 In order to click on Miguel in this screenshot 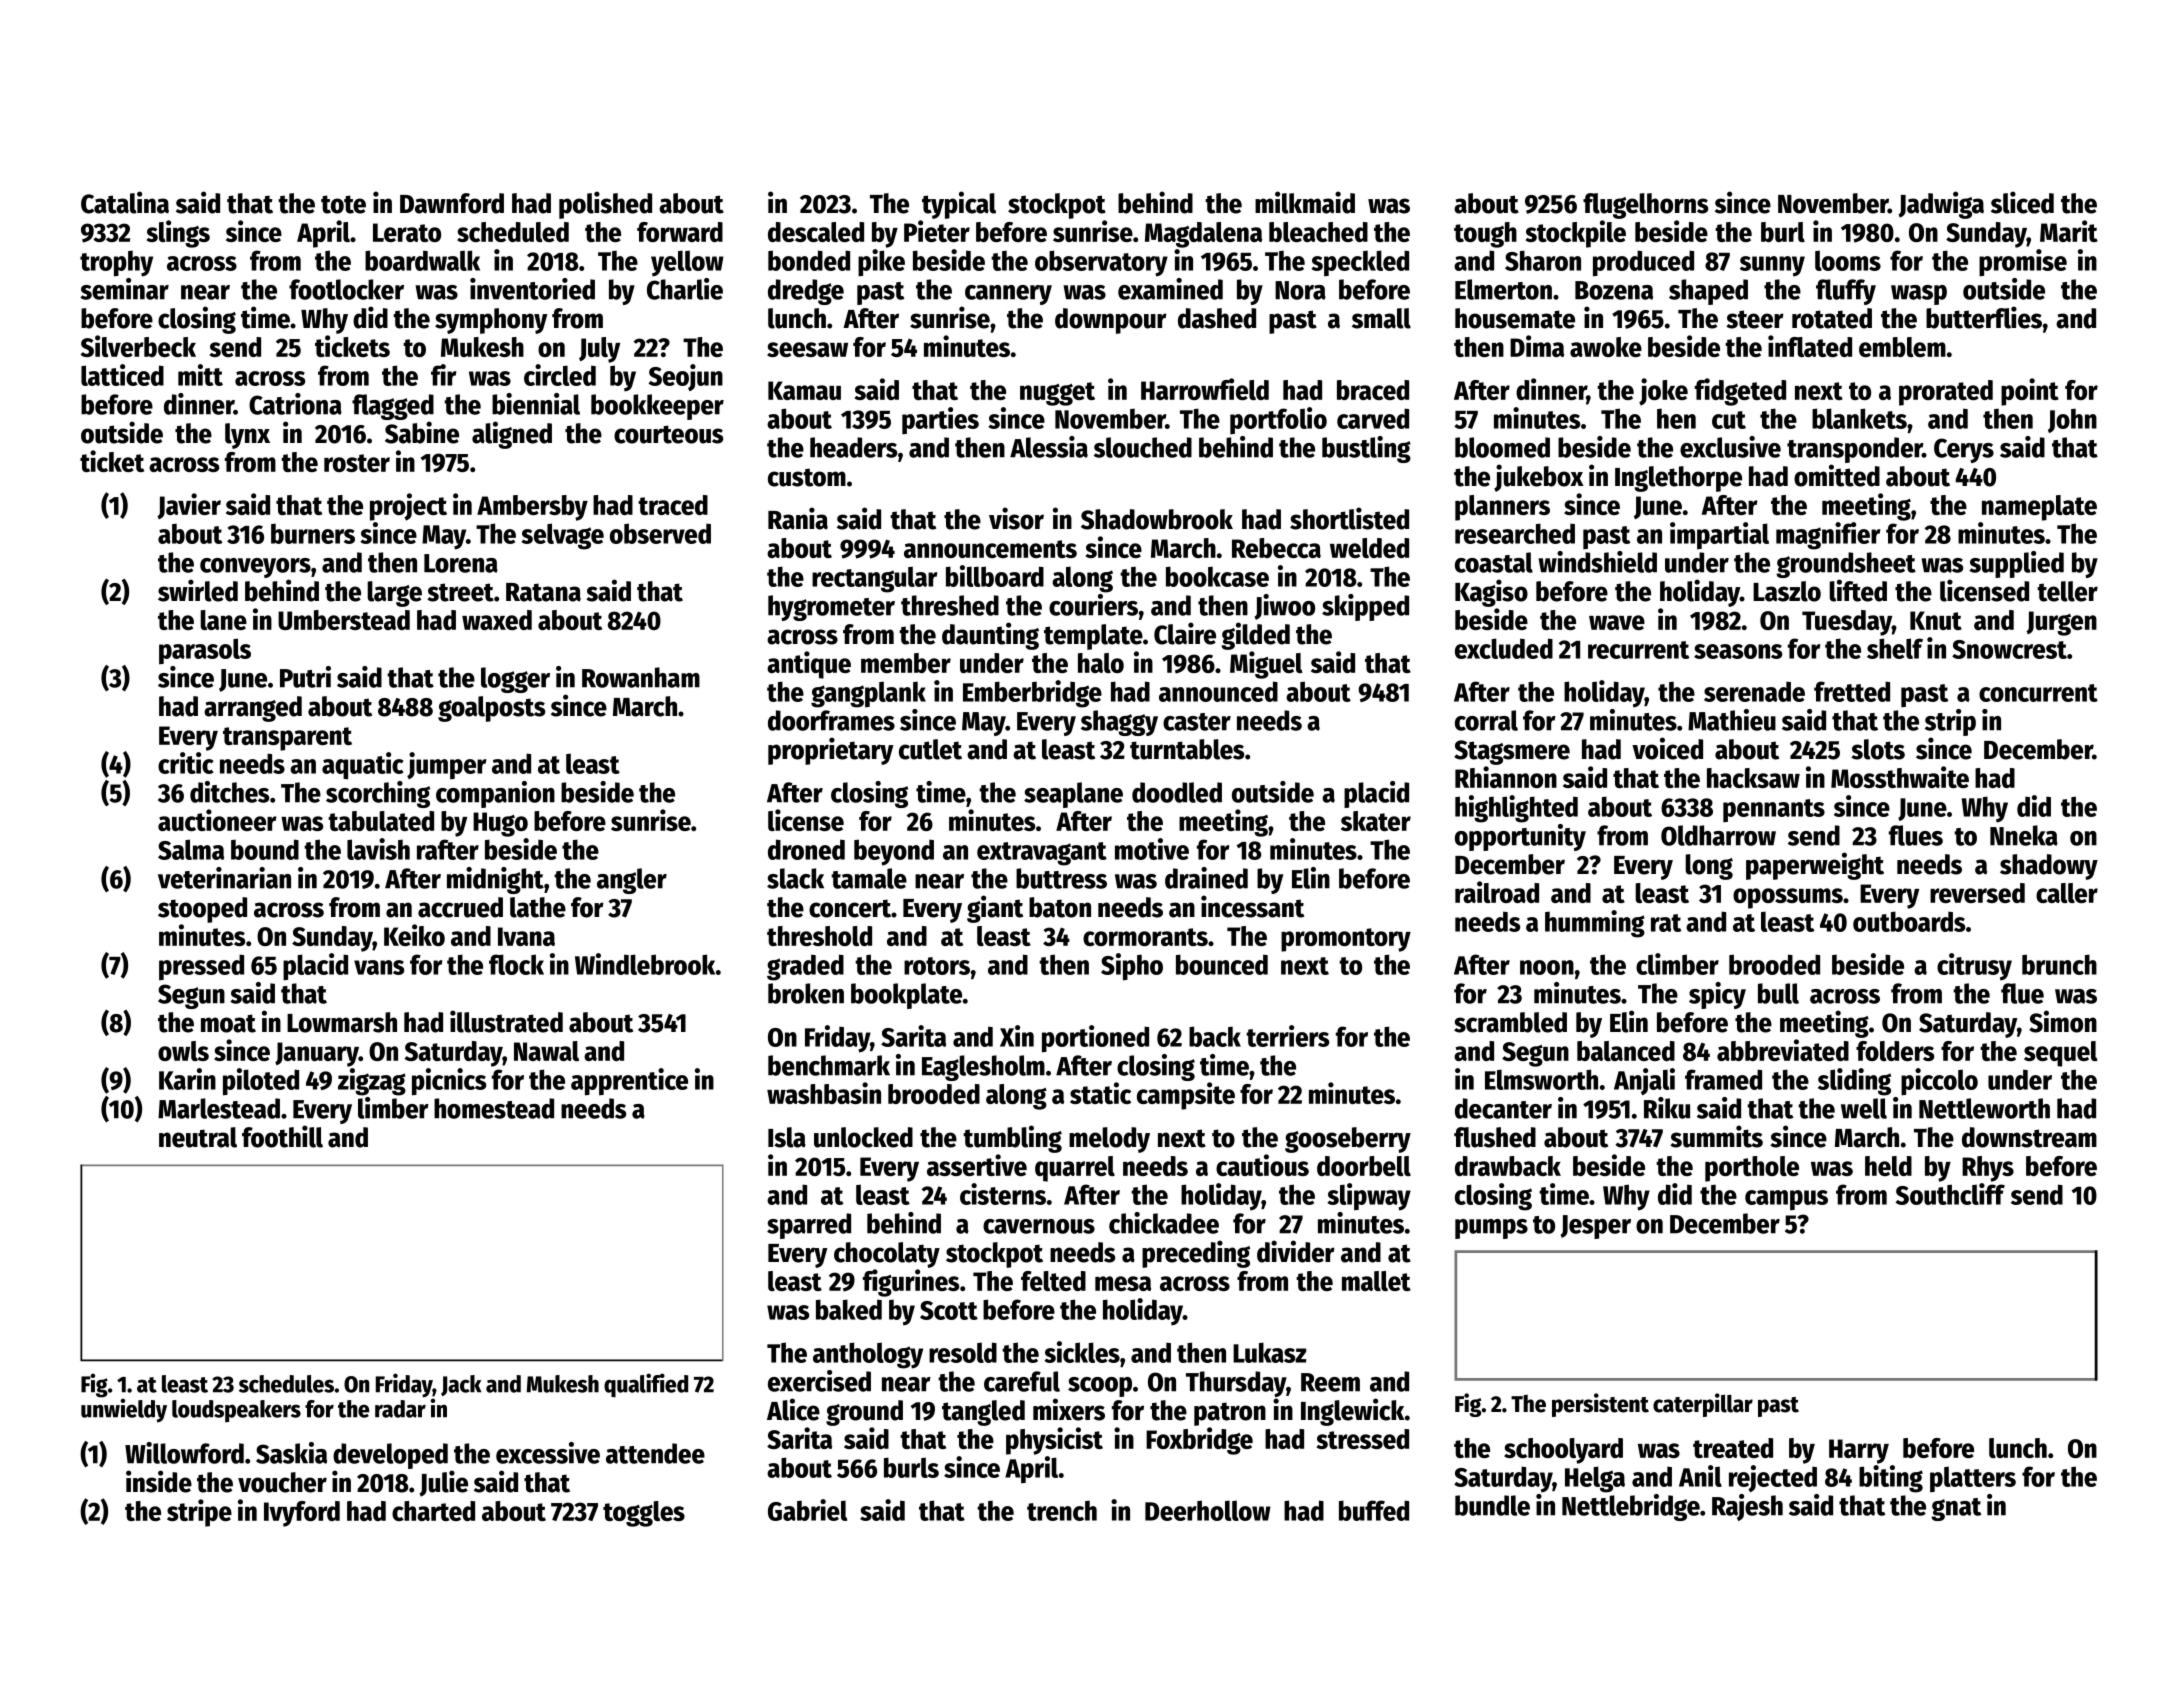, I will do `click(1266, 665)`.
